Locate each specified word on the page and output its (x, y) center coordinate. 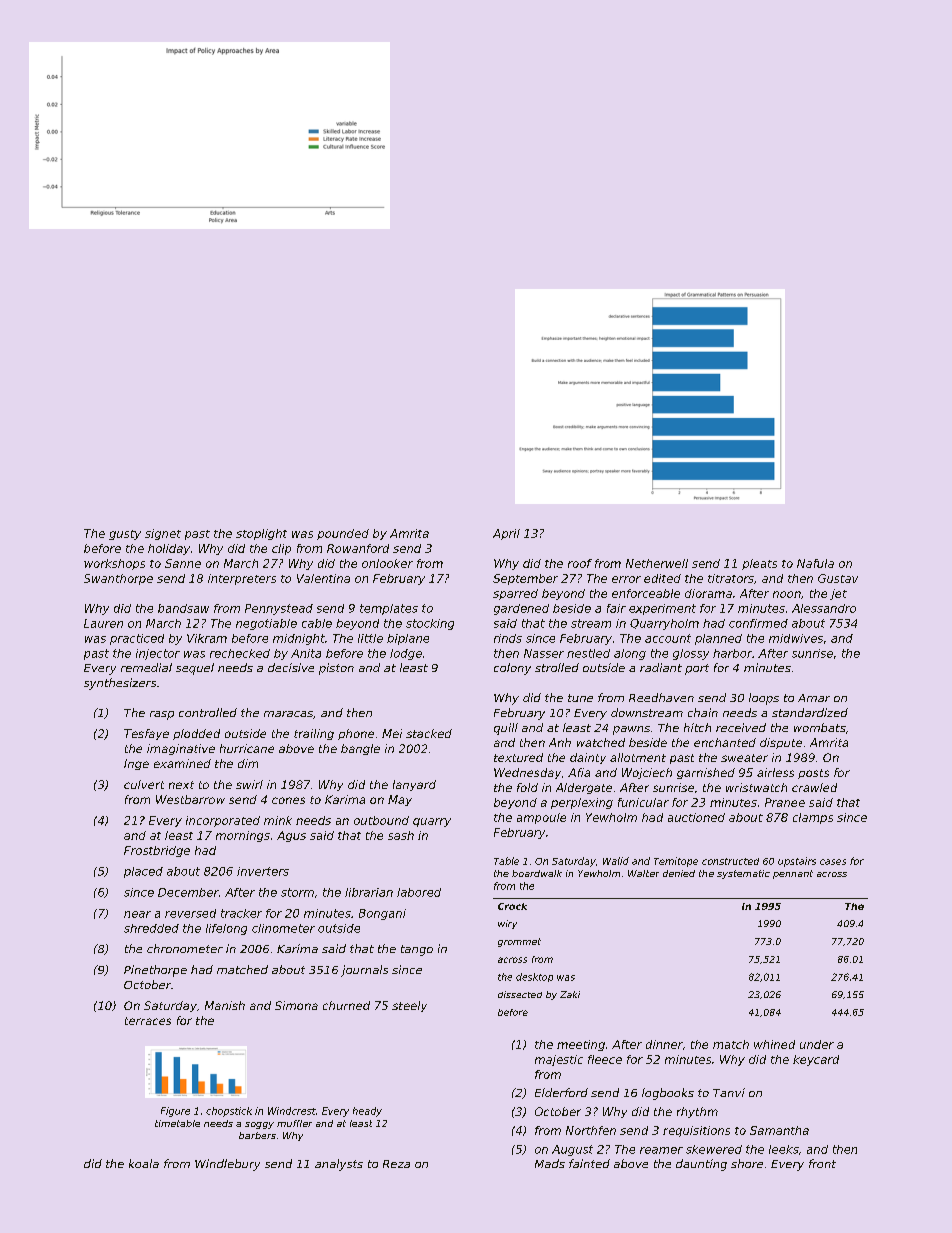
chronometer (185, 948)
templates (389, 609)
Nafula (815, 563)
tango (417, 950)
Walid (616, 861)
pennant (793, 874)
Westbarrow (190, 799)
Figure (175, 1112)
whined (774, 1044)
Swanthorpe (118, 579)
